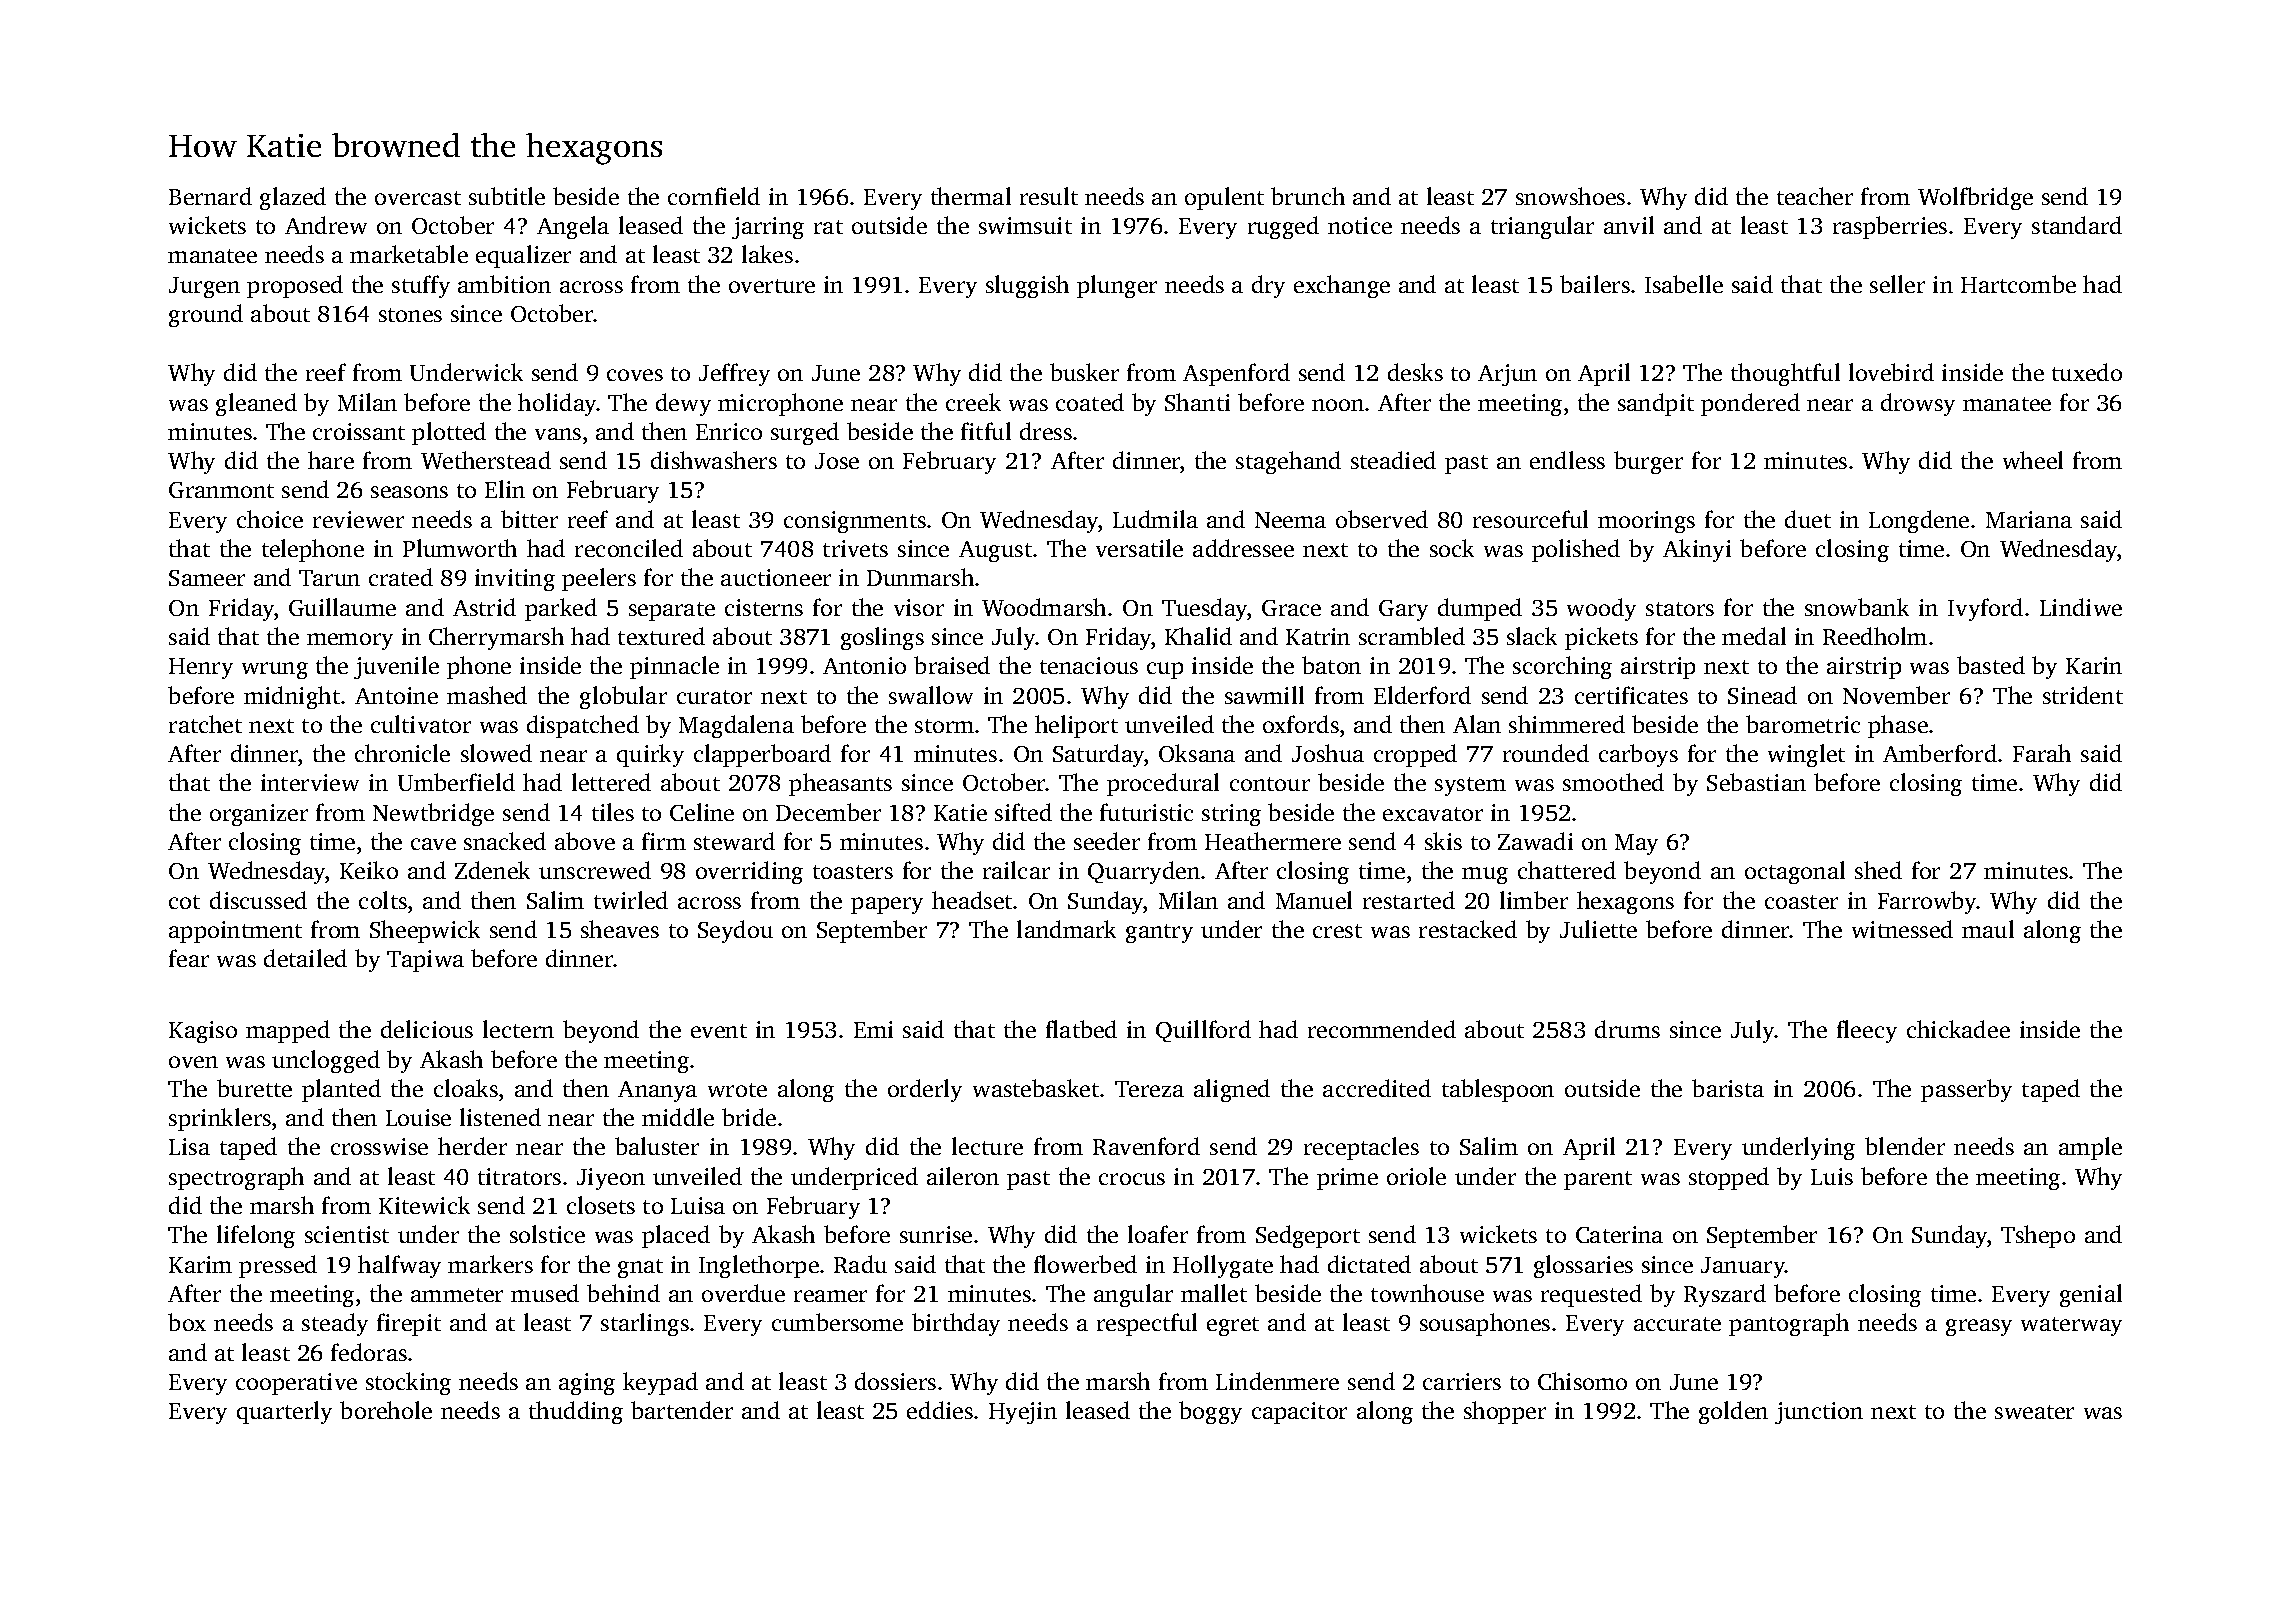  I want to click on detailed, so click(305, 958).
